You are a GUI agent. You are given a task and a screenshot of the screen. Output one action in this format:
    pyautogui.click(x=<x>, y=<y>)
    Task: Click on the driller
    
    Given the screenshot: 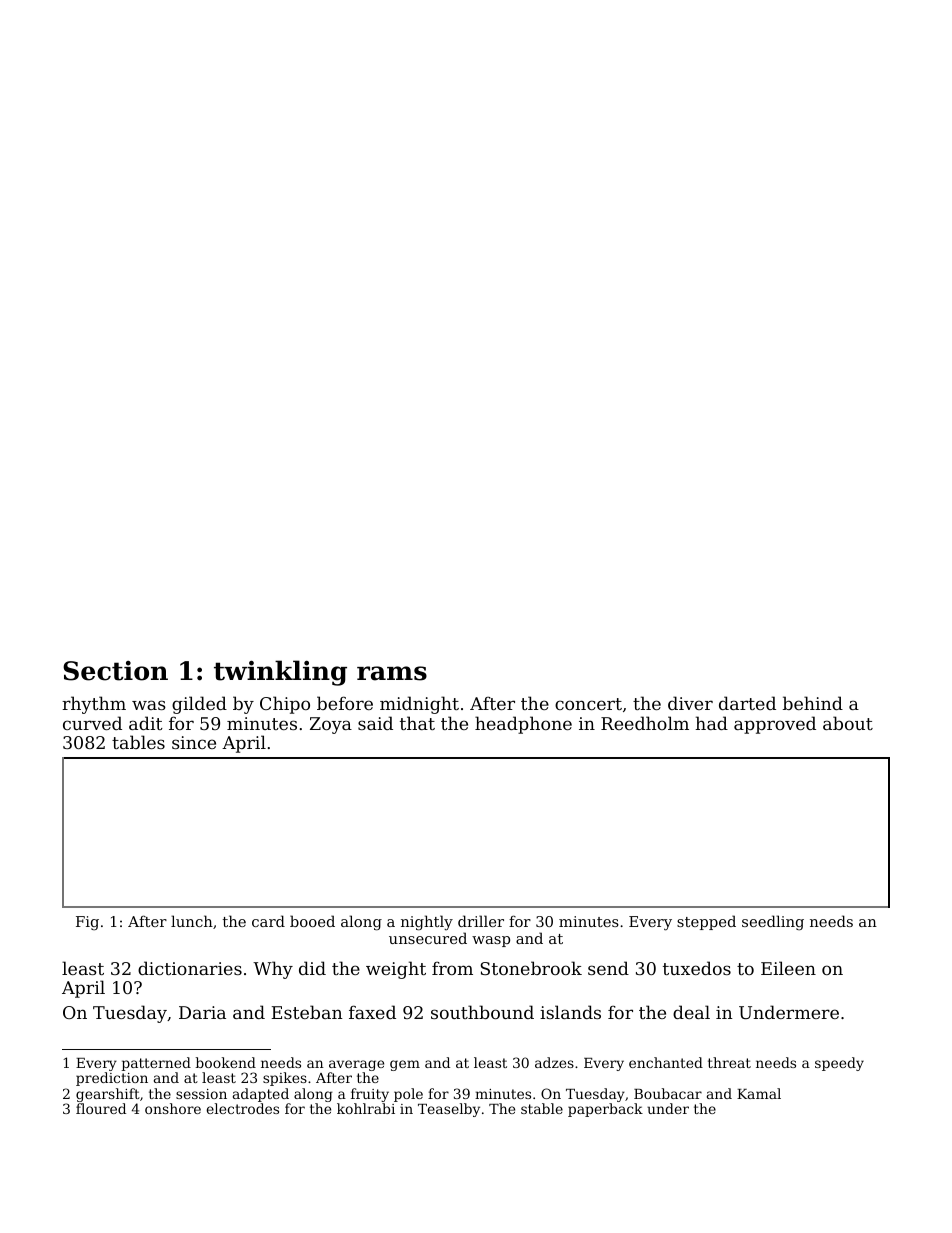 What is the action you would take?
    pyautogui.click(x=481, y=921)
